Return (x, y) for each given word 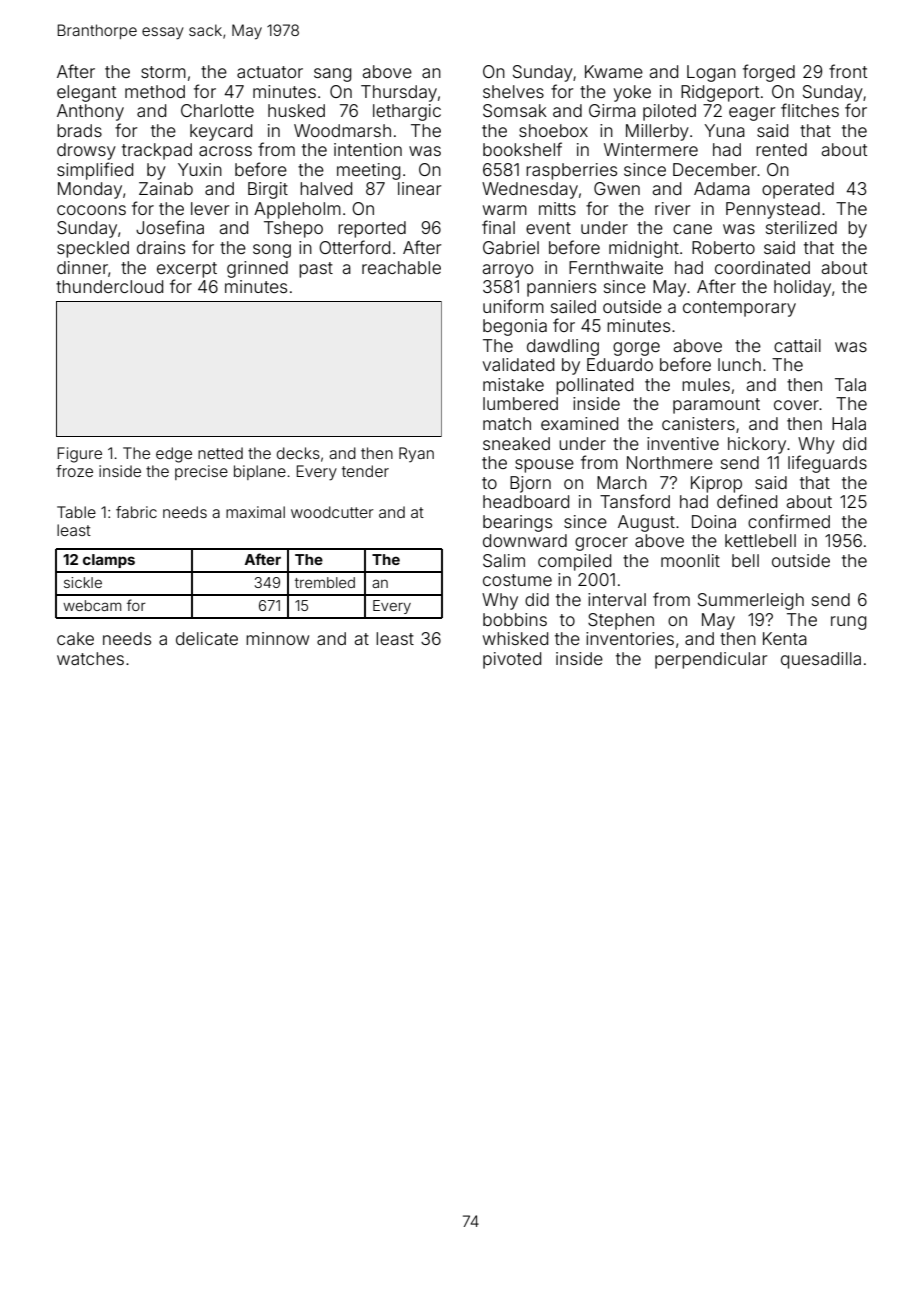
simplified (95, 171)
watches (90, 658)
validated (518, 364)
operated (798, 190)
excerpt (187, 270)
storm (163, 72)
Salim (504, 560)
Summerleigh (751, 601)
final (498, 227)
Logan (711, 73)
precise (201, 472)
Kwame (614, 71)
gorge (636, 349)
